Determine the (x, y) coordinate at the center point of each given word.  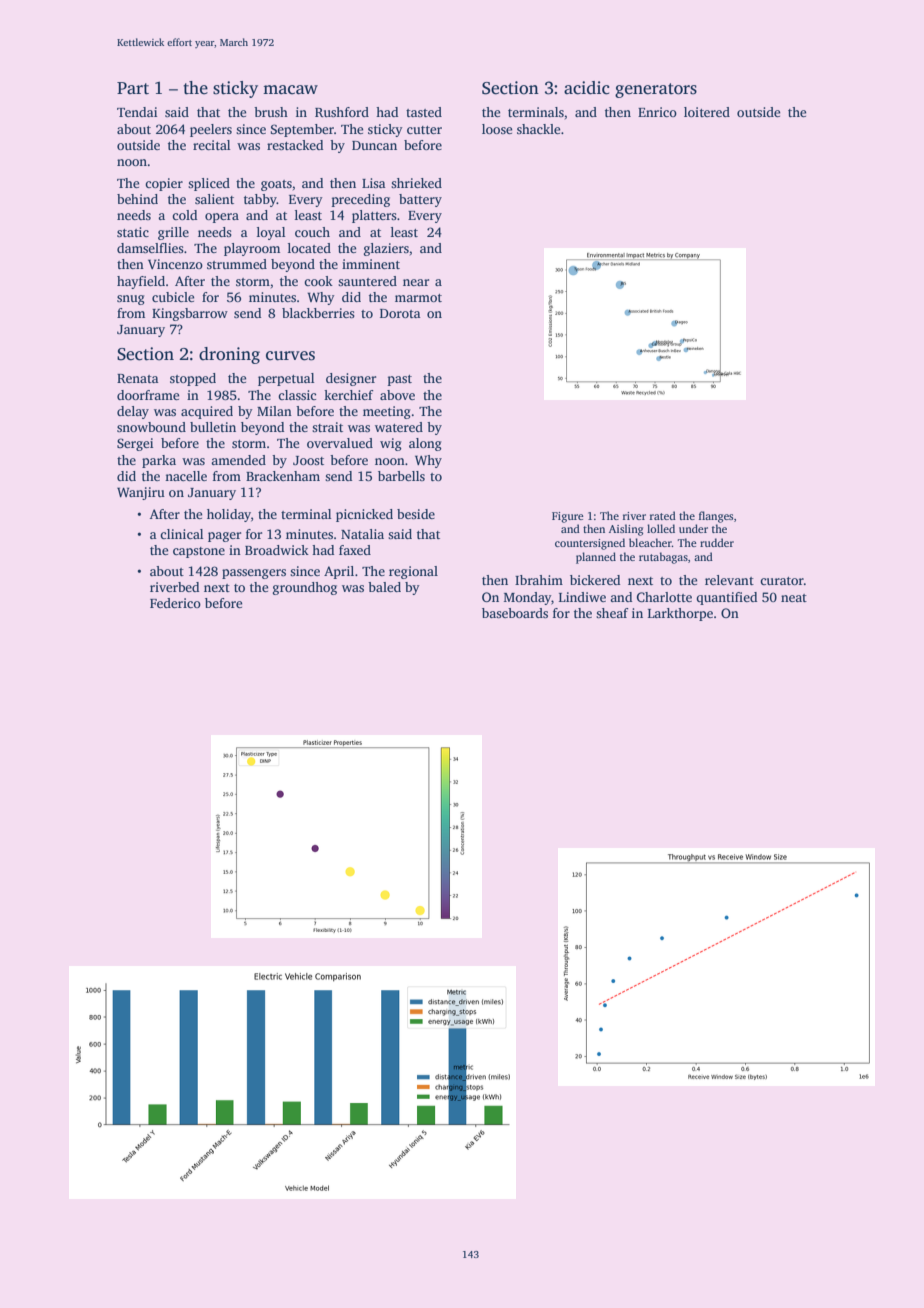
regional (413, 572)
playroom (252, 249)
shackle (538, 129)
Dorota (400, 313)
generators (656, 90)
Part (133, 88)
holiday (229, 515)
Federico (175, 603)
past (400, 380)
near (416, 282)
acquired (207, 412)
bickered (595, 580)
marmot (418, 298)
